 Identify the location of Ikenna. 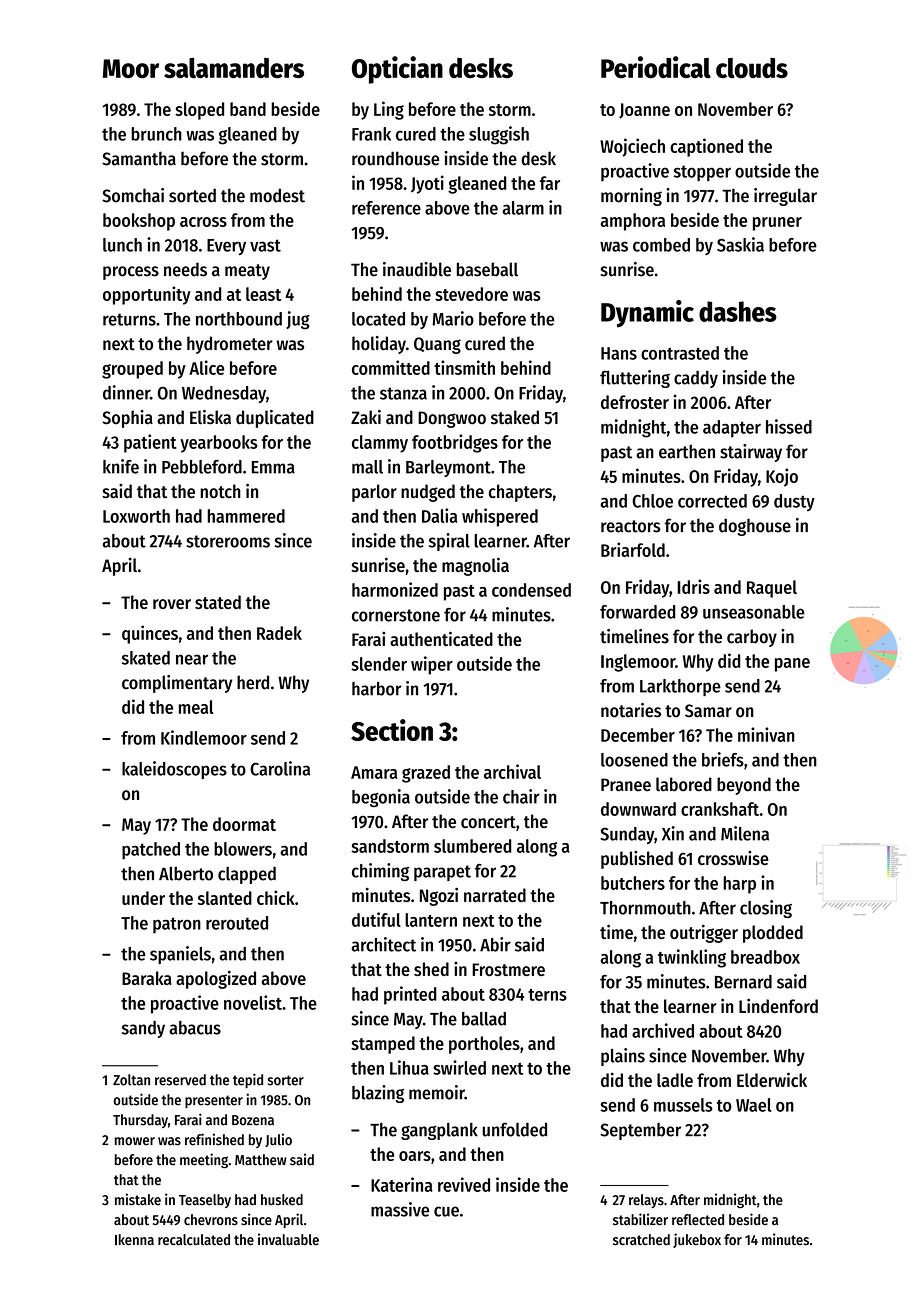
(134, 1239).
